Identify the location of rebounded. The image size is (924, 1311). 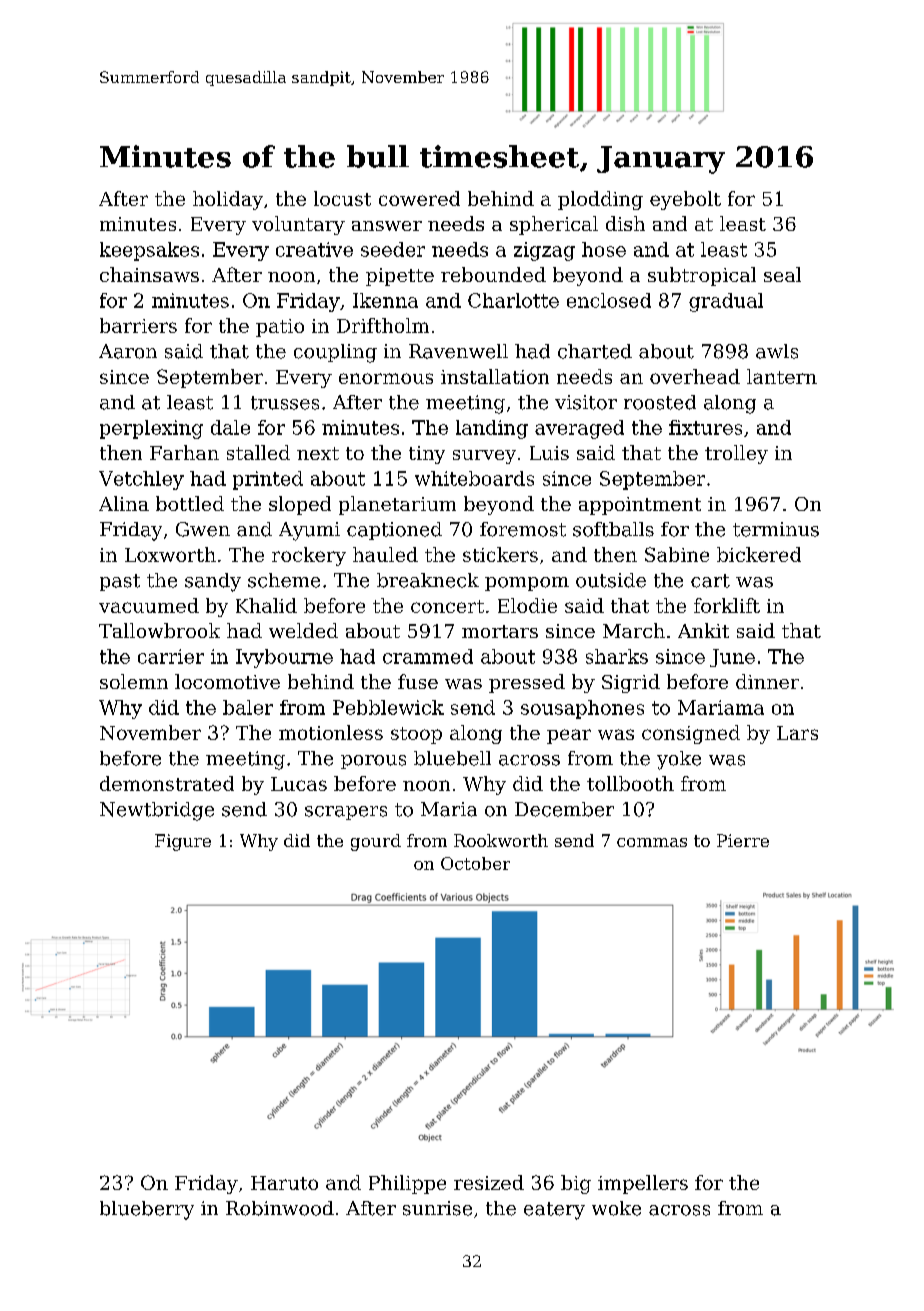
(493, 274).
